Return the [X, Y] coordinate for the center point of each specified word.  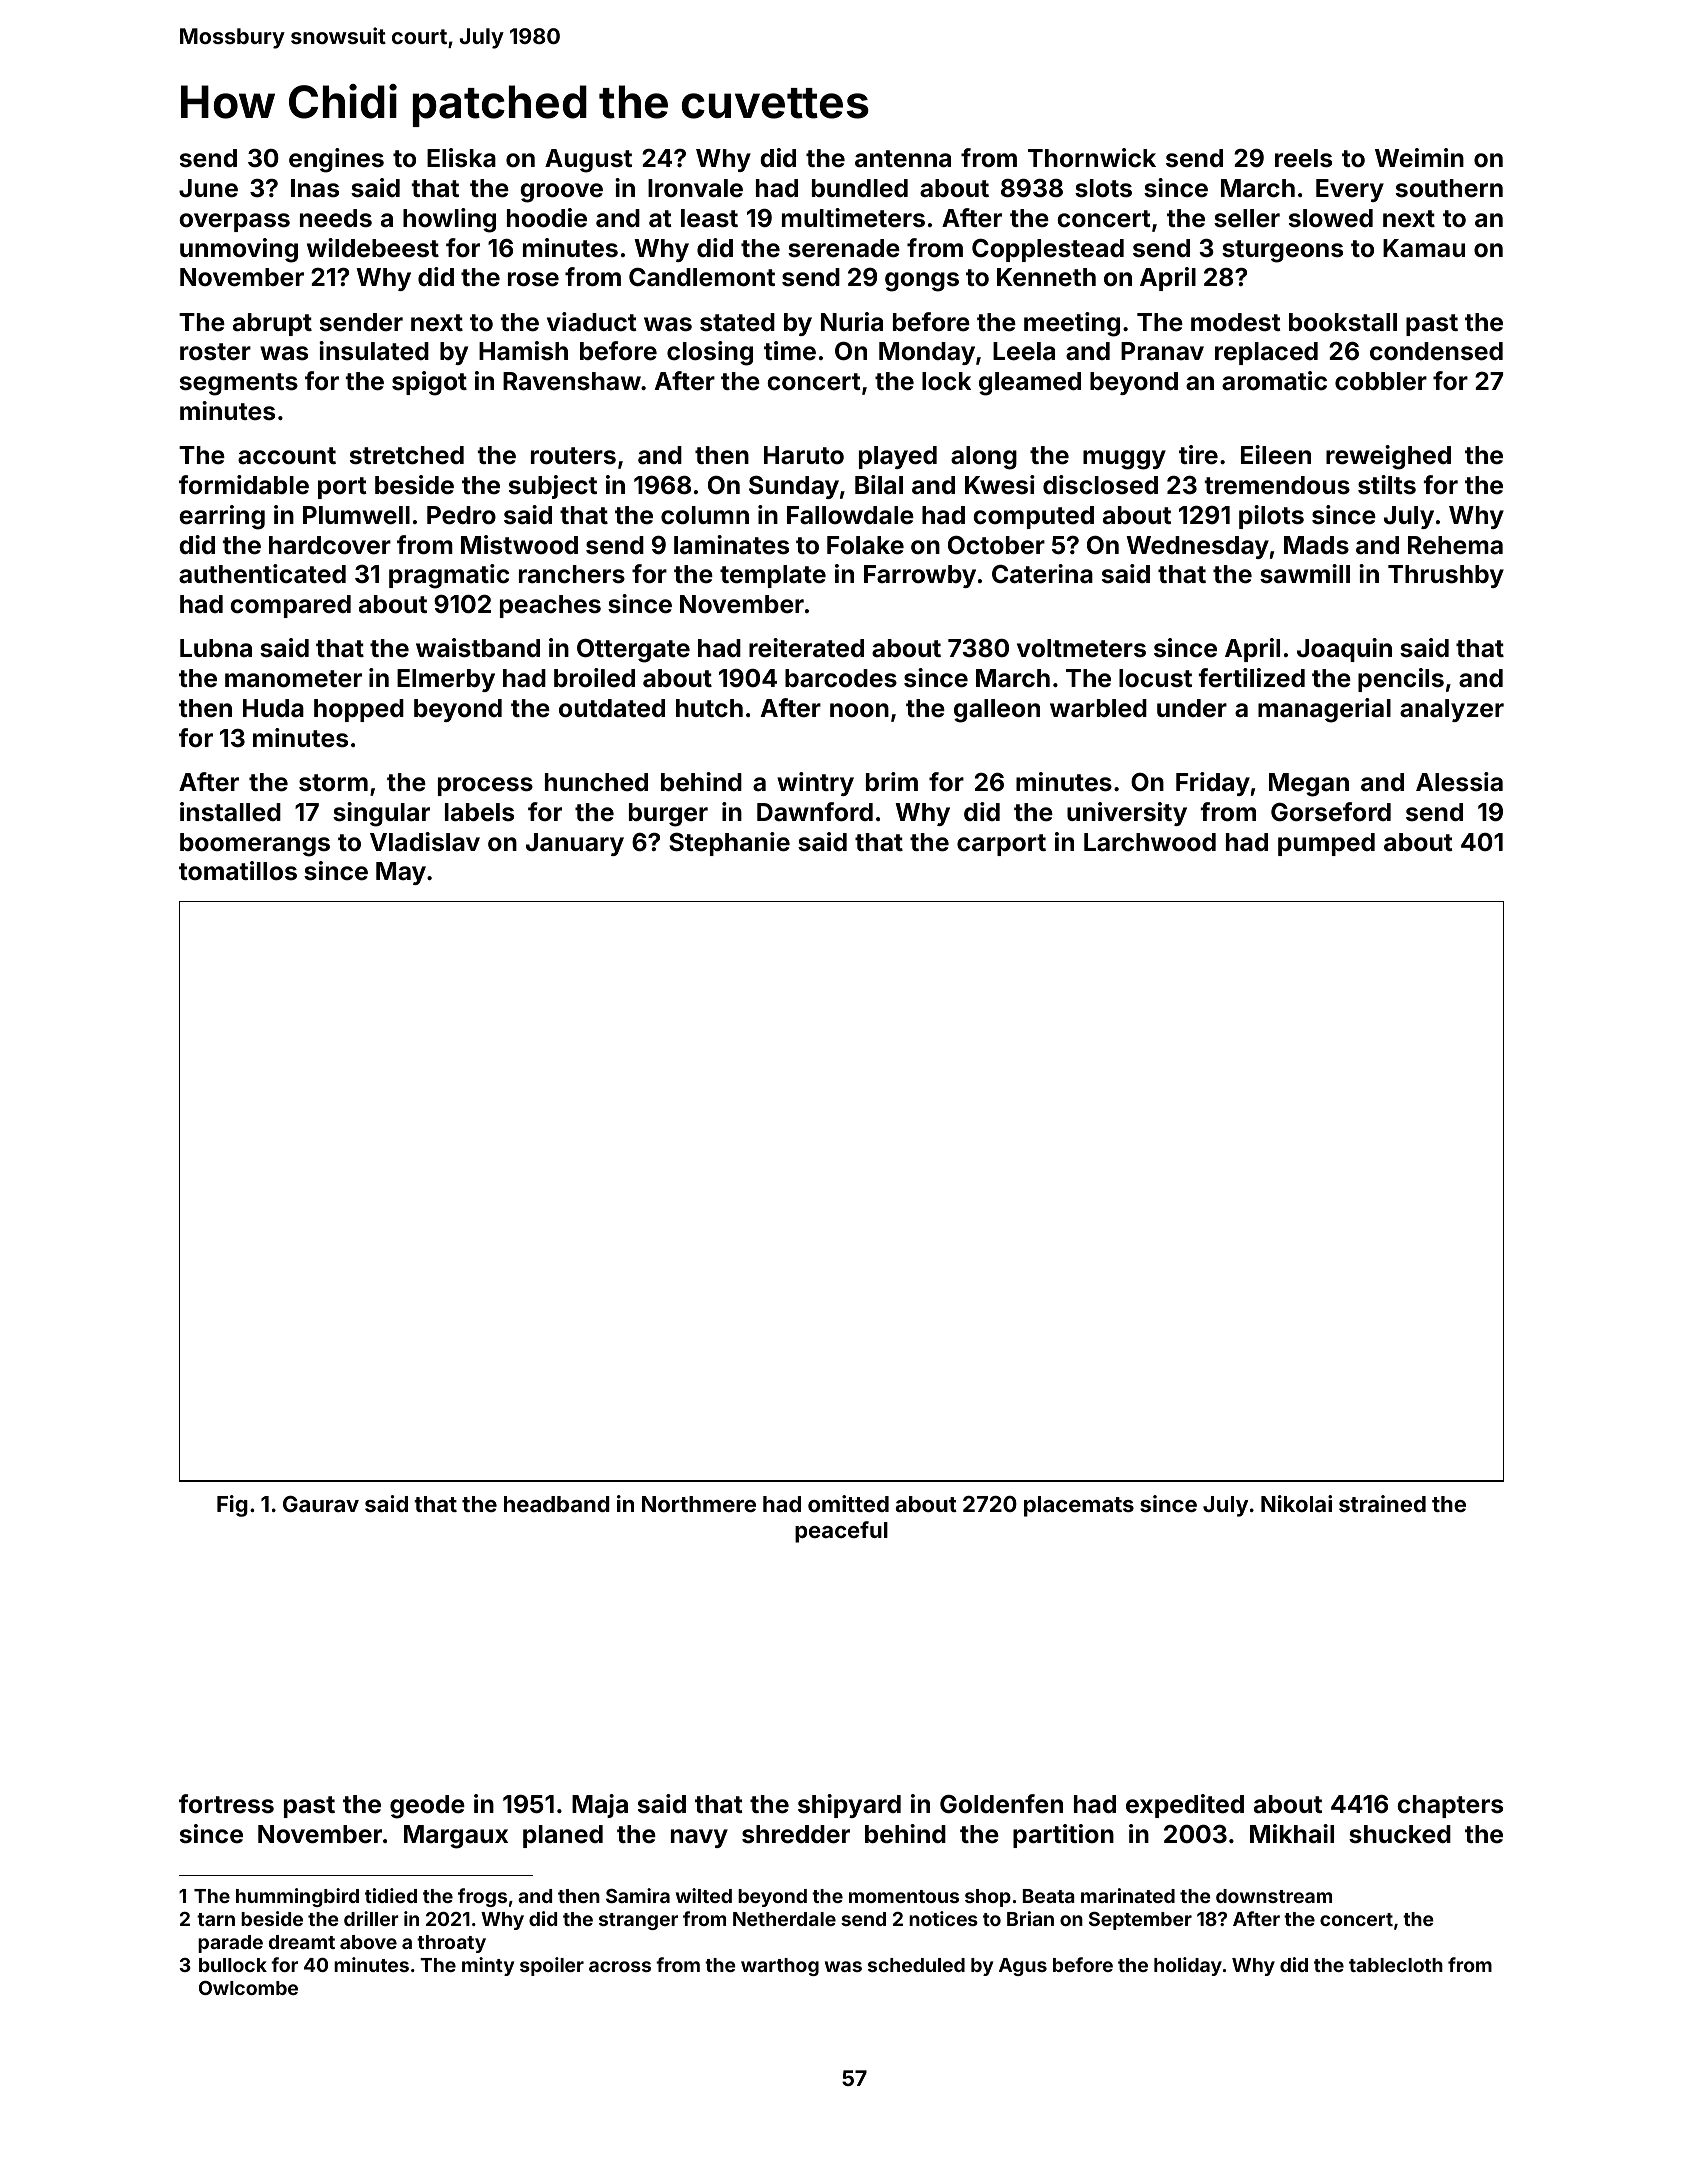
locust [1155, 678]
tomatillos [238, 871]
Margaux [456, 1837]
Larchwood [1150, 842]
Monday [927, 353]
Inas [315, 188]
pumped [1326, 844]
